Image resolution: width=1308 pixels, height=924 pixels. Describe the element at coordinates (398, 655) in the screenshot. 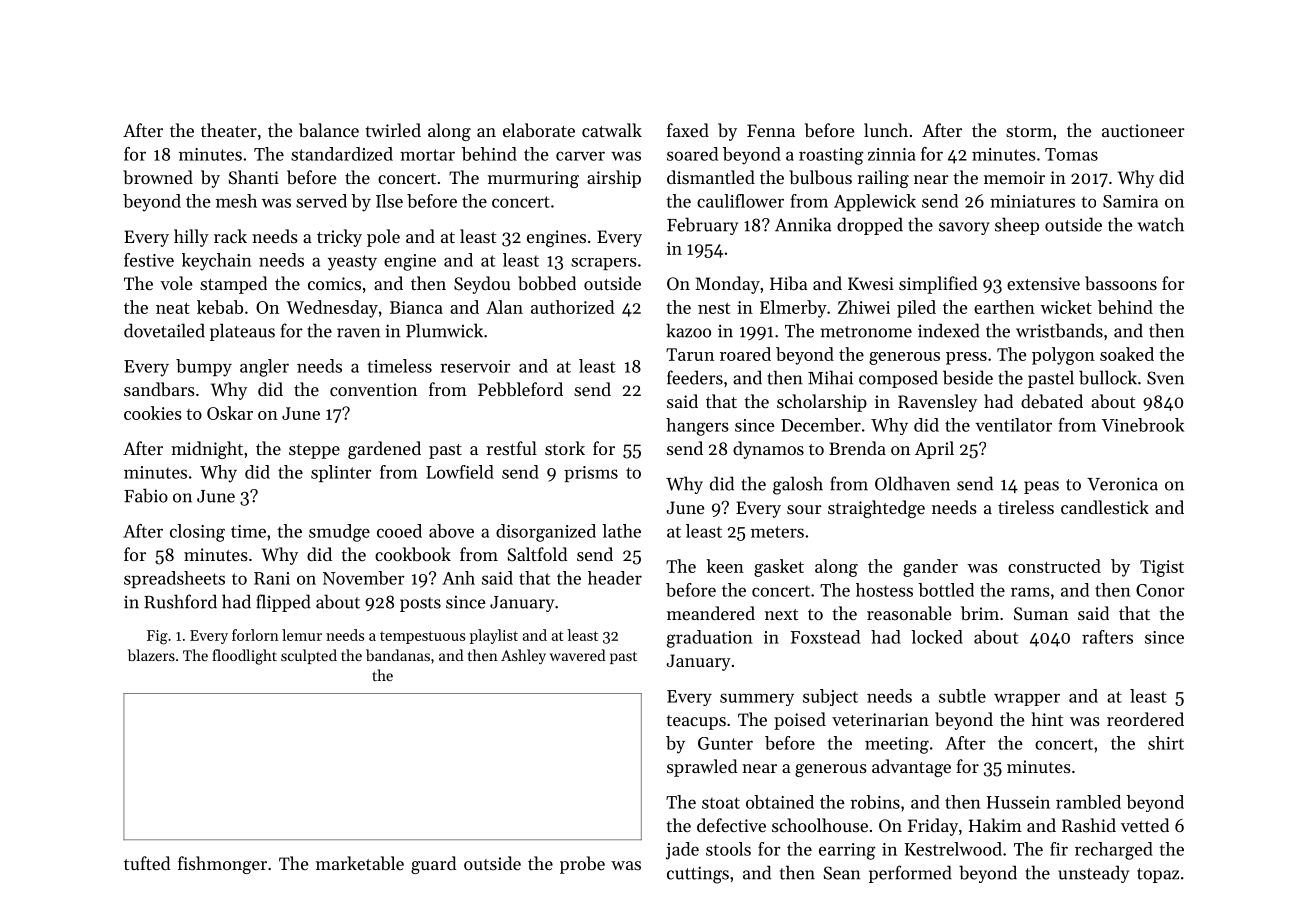

I see `bandanas` at that location.
